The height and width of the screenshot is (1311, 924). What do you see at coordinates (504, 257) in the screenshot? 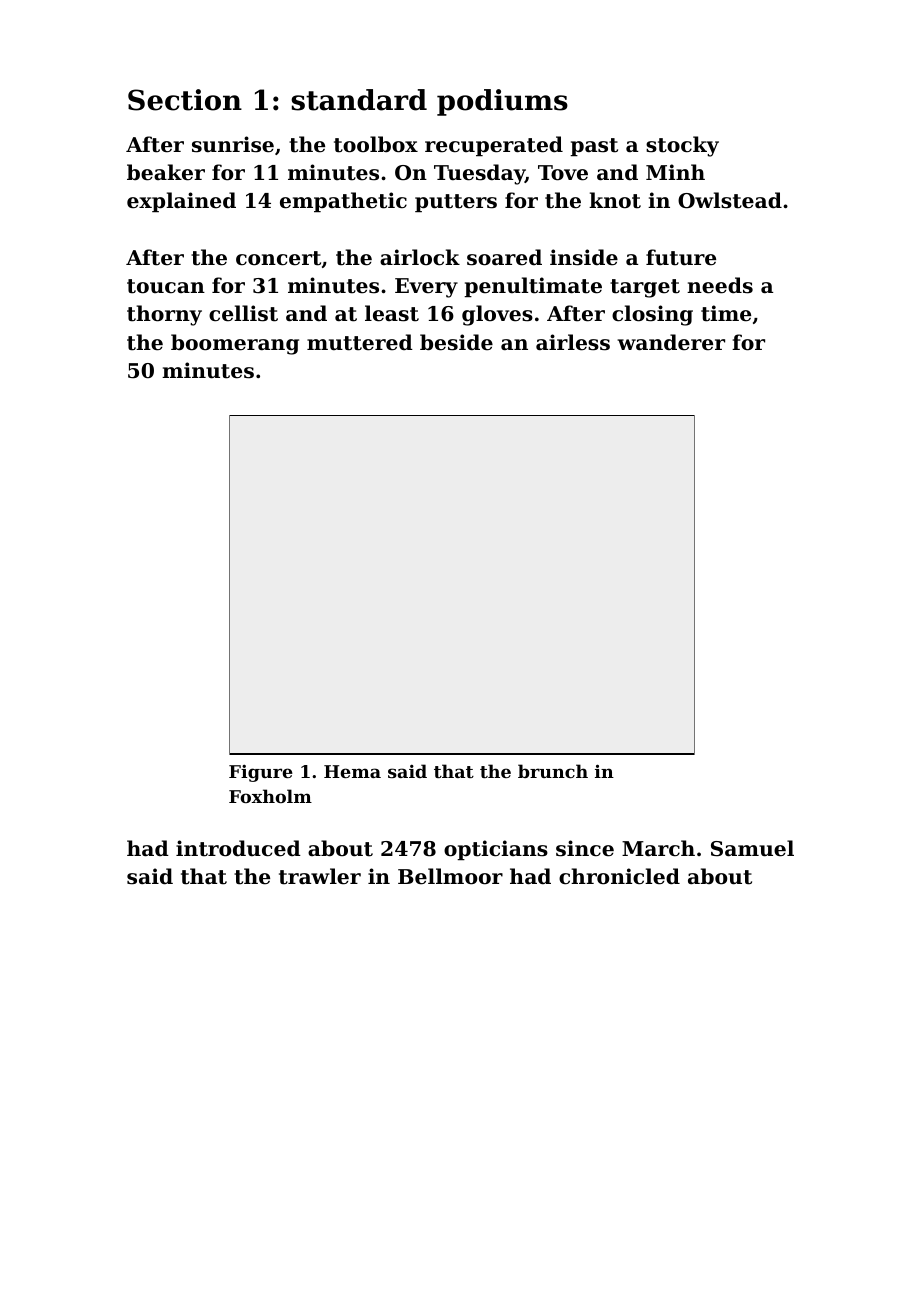
I see `soared` at bounding box center [504, 257].
